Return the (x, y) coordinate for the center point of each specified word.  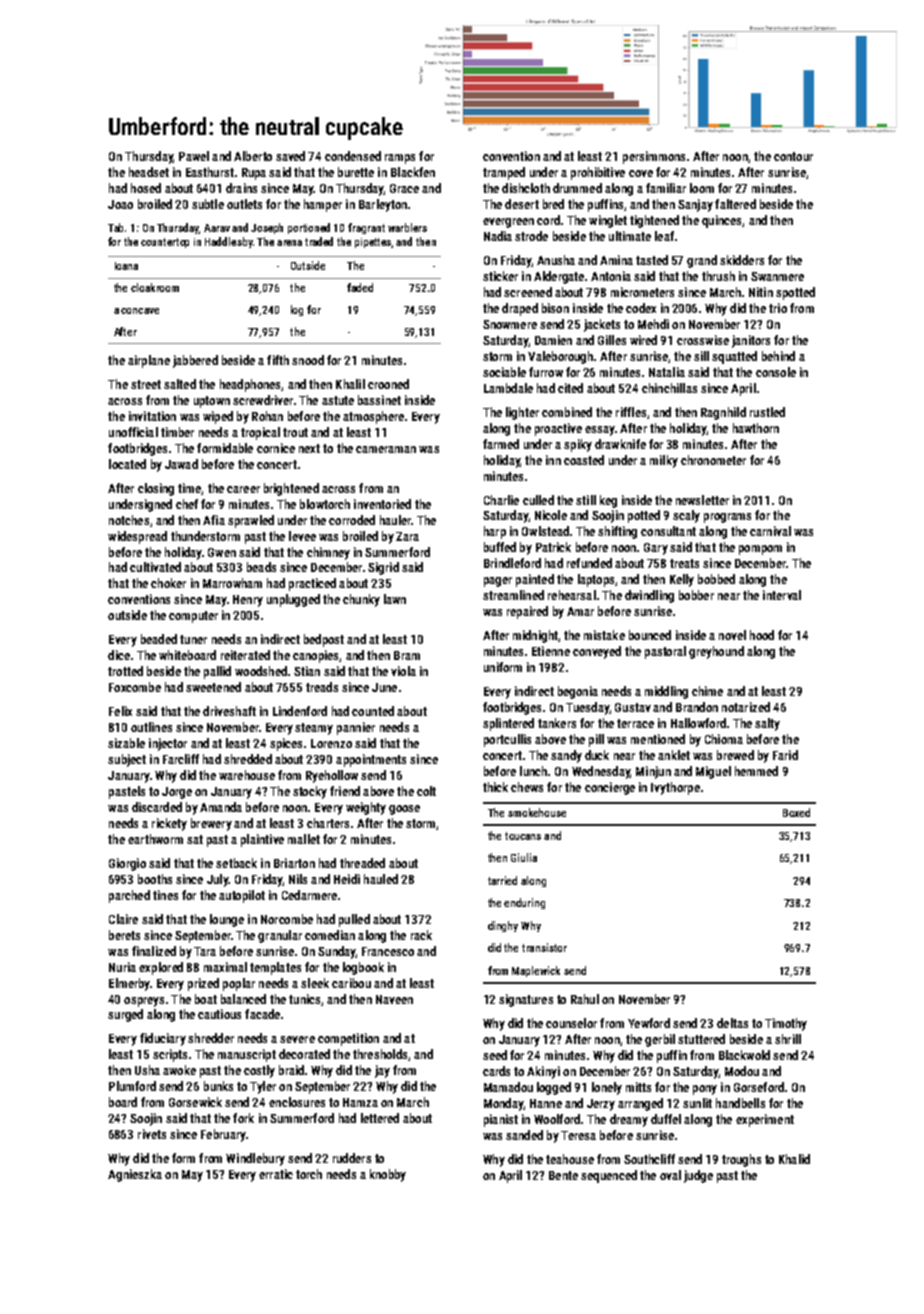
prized (203, 984)
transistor (544, 947)
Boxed (796, 812)
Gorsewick (195, 1102)
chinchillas (669, 388)
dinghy (503, 926)
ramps (400, 159)
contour (793, 156)
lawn (395, 599)
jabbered (195, 361)
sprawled (251, 521)
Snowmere (510, 324)
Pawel (194, 156)
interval (782, 595)
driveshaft (229, 711)
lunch (533, 771)
